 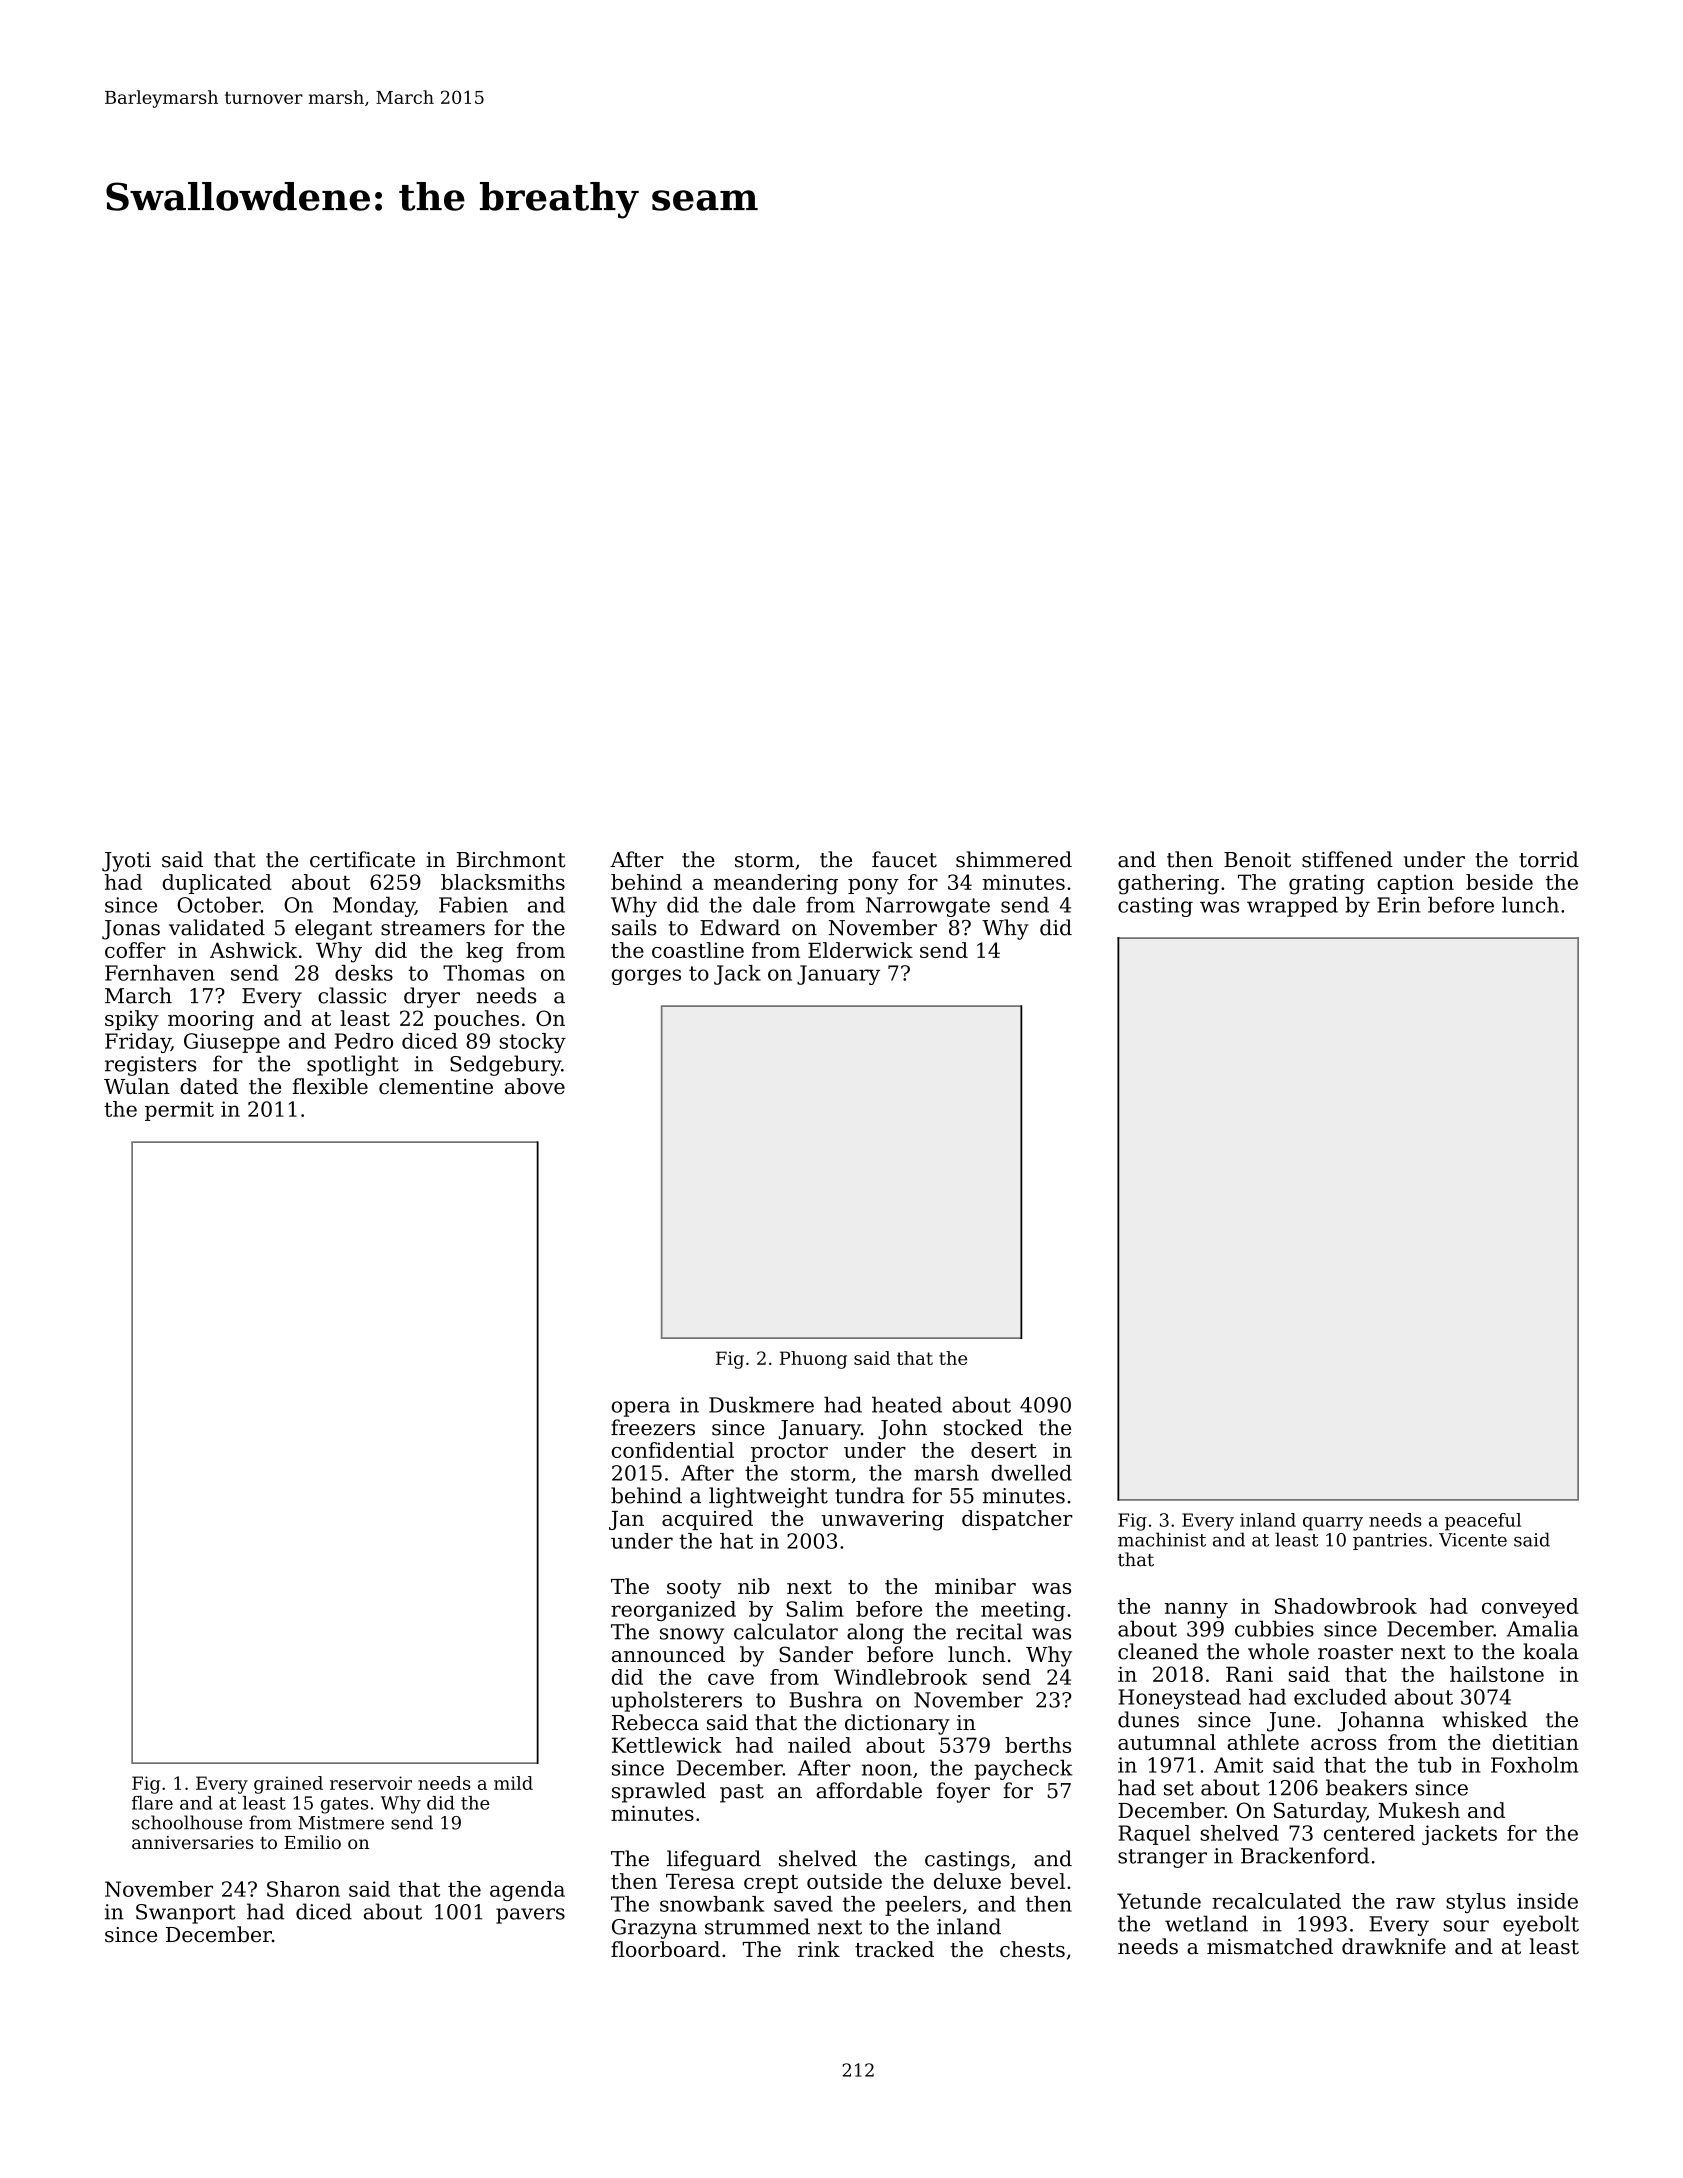 What do you see at coordinates (1369, 1833) in the screenshot?
I see `centered` at bounding box center [1369, 1833].
